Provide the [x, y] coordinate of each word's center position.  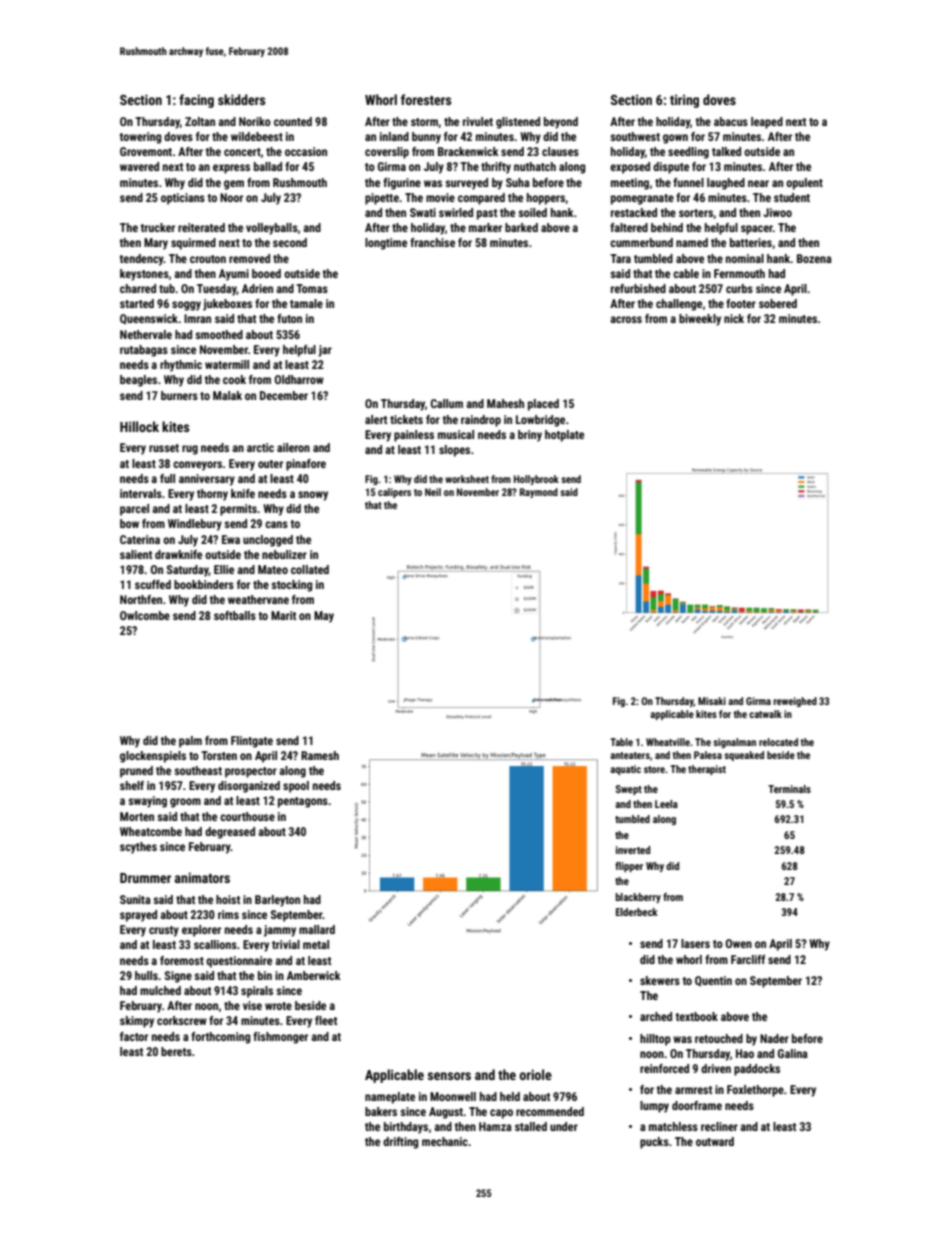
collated [310, 569]
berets [176, 1051]
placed [543, 405]
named [692, 242]
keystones [144, 275]
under [564, 1126]
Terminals [789, 789]
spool [296, 787]
